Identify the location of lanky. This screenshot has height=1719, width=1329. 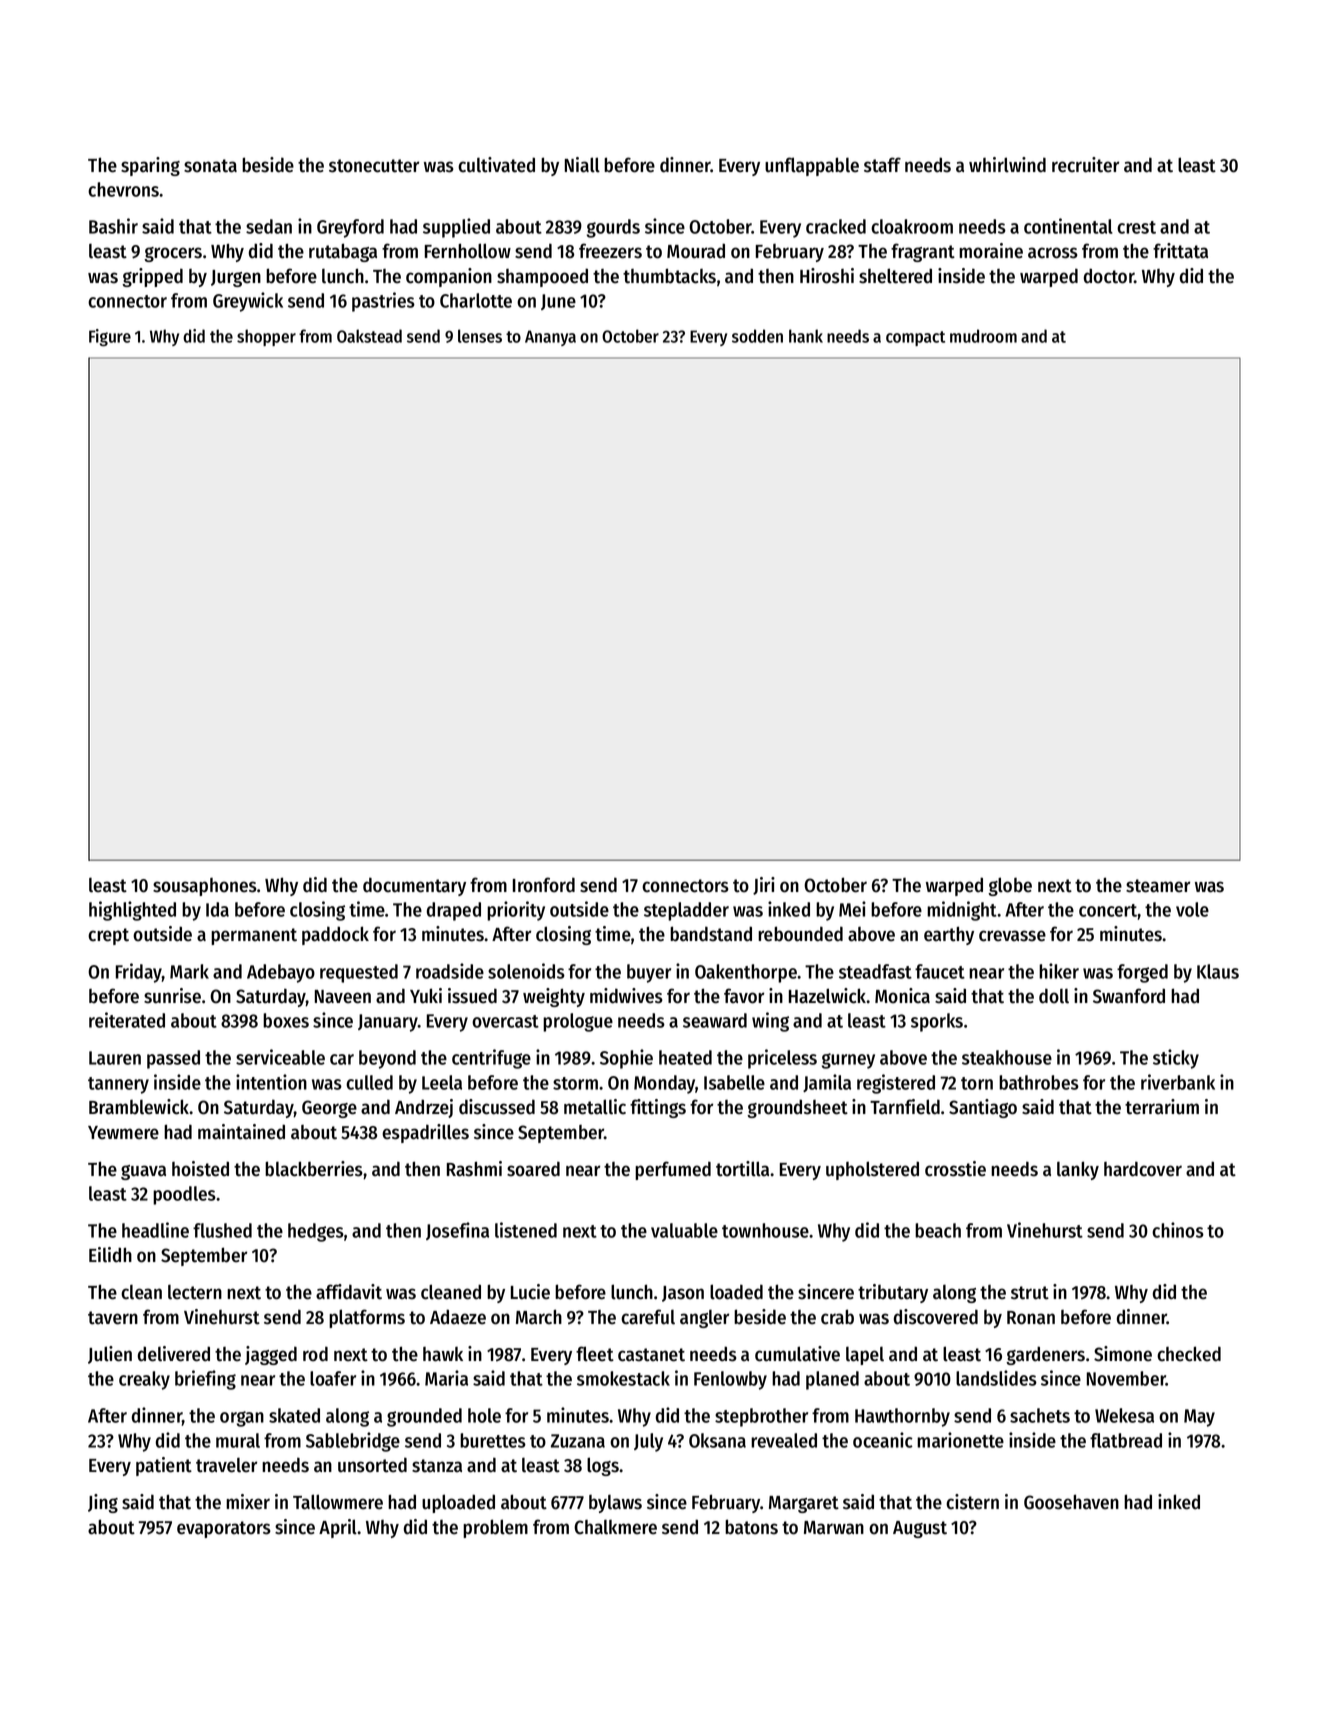
(1078, 1170).
